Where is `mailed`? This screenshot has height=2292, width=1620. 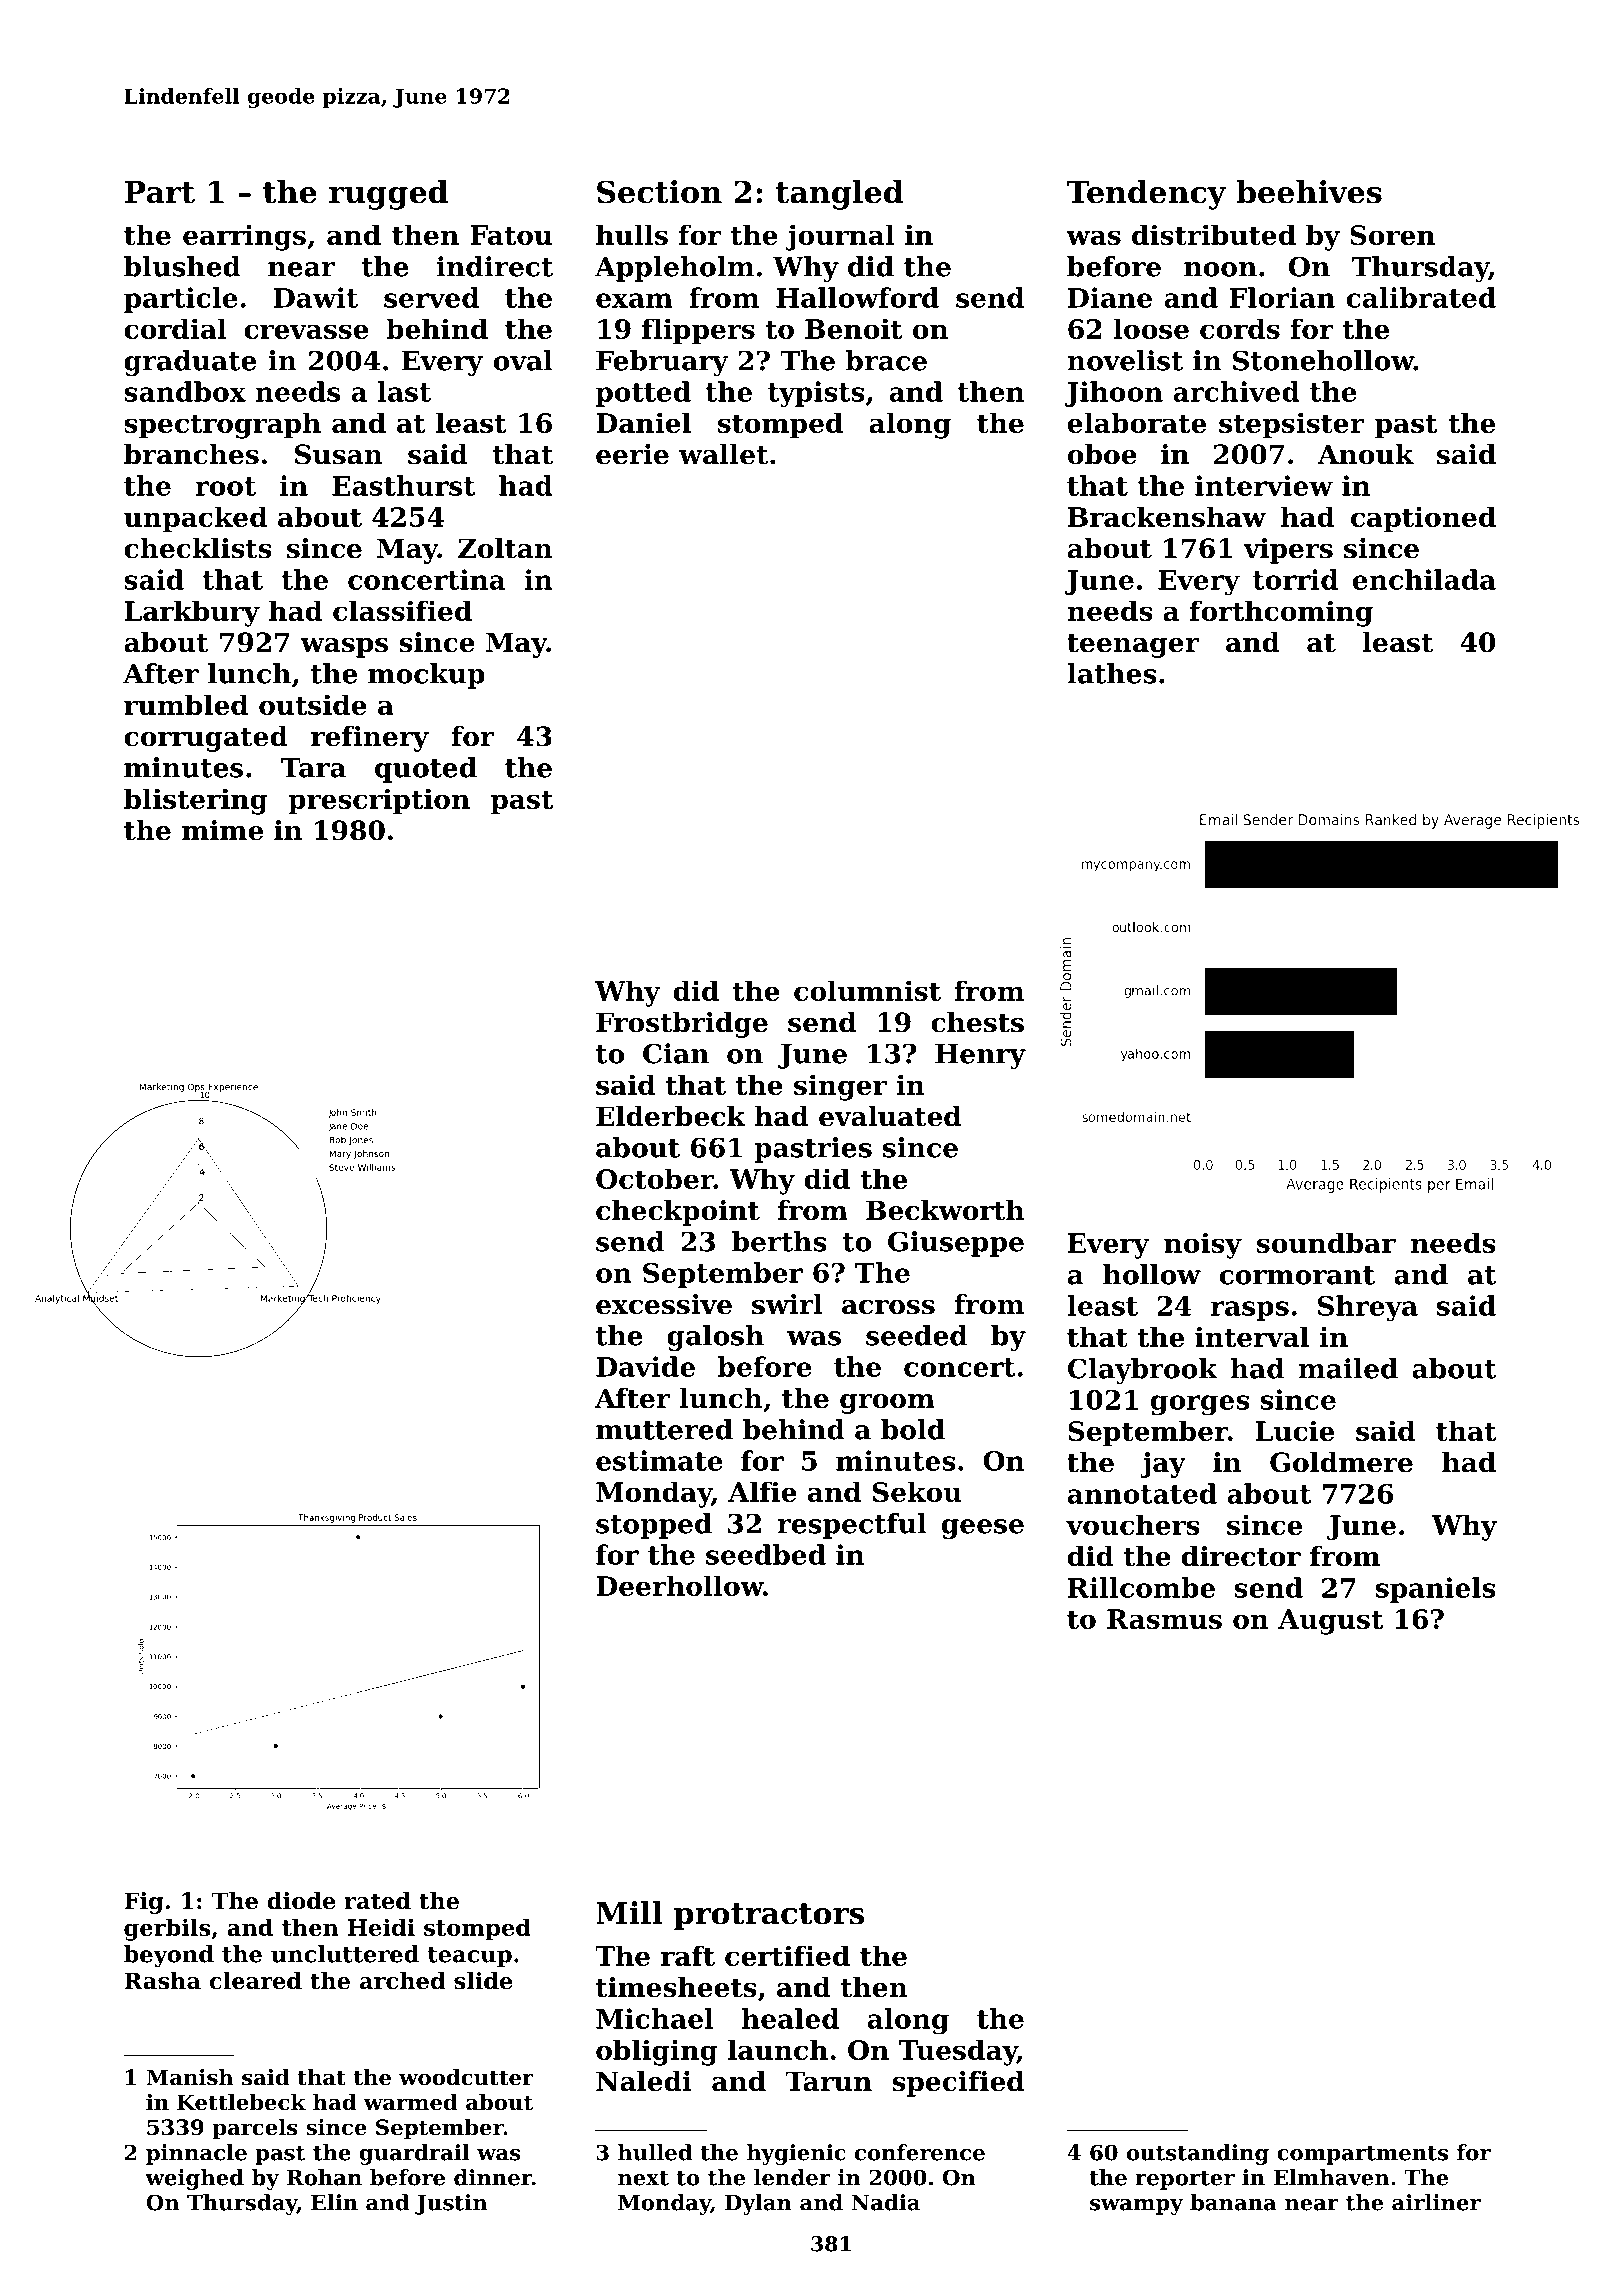
mailed is located at coordinates (1348, 1368).
